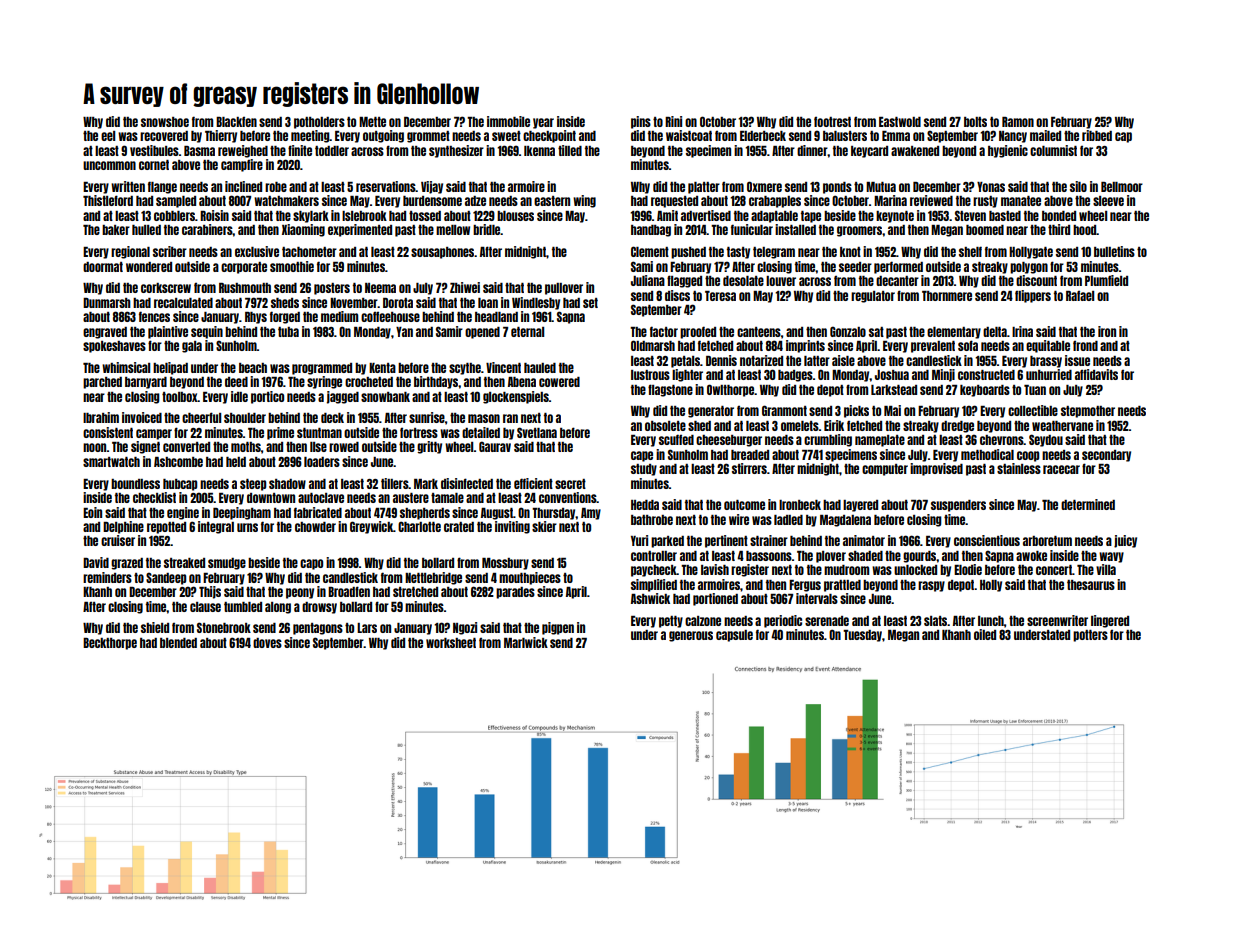 The image size is (1233, 952). I want to click on regulator, so click(873, 297).
